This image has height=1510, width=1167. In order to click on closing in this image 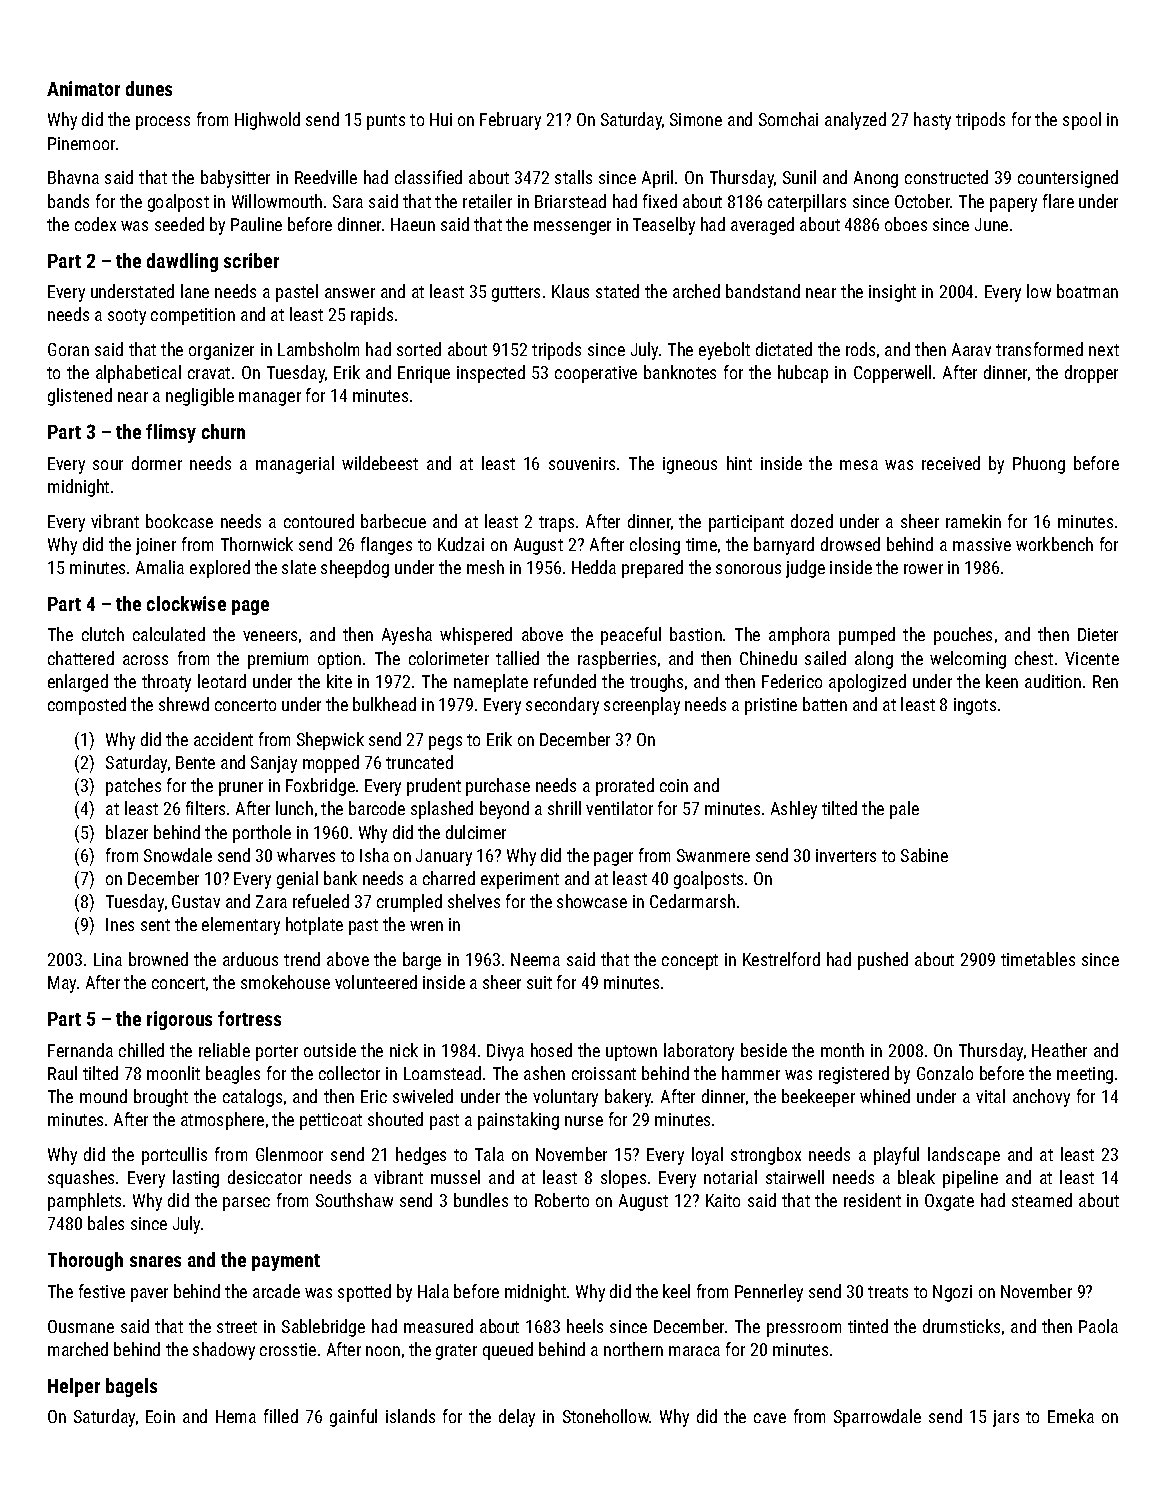, I will do `click(655, 546)`.
